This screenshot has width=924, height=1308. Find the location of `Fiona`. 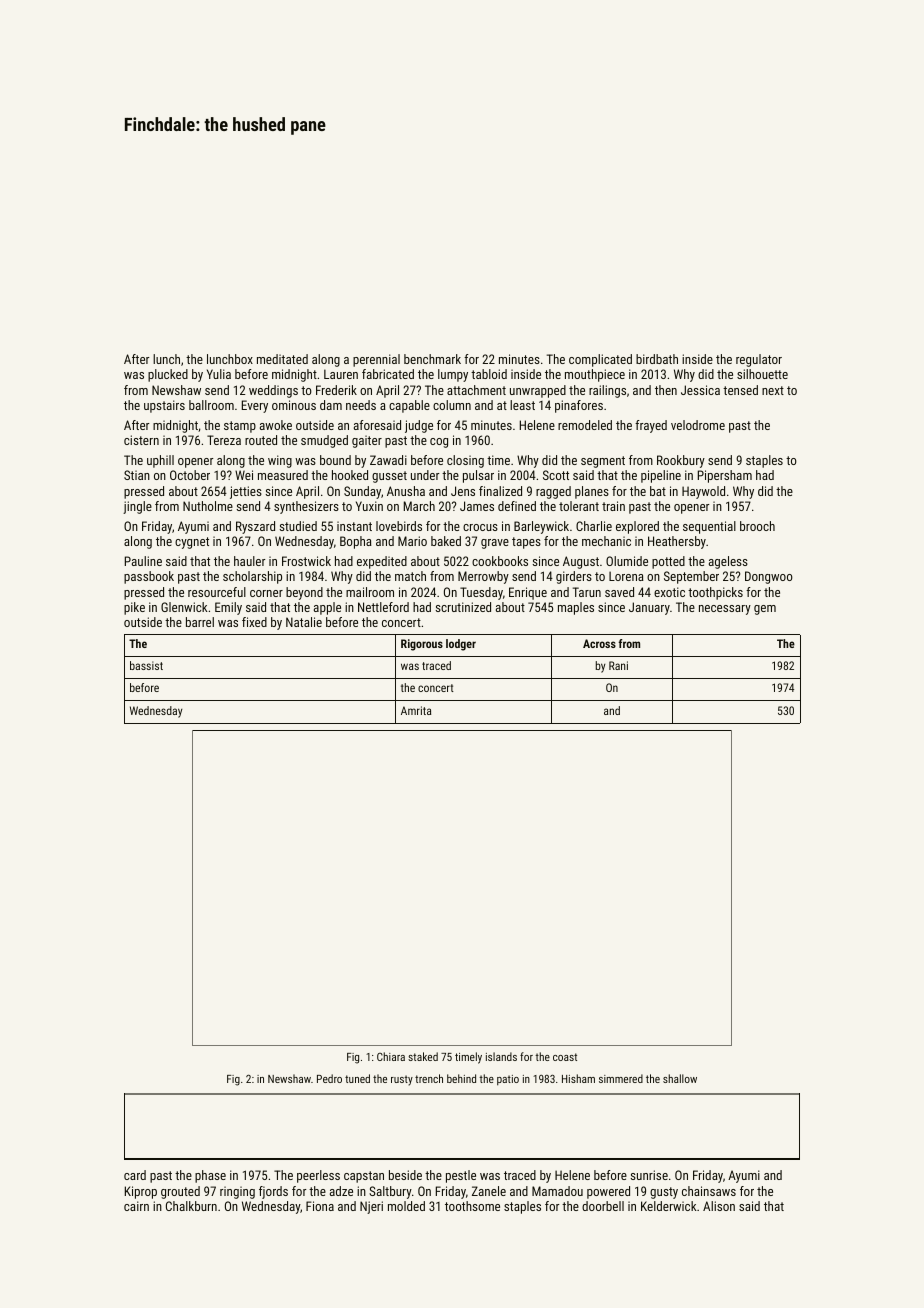

Fiona is located at coordinates (320, 1206).
